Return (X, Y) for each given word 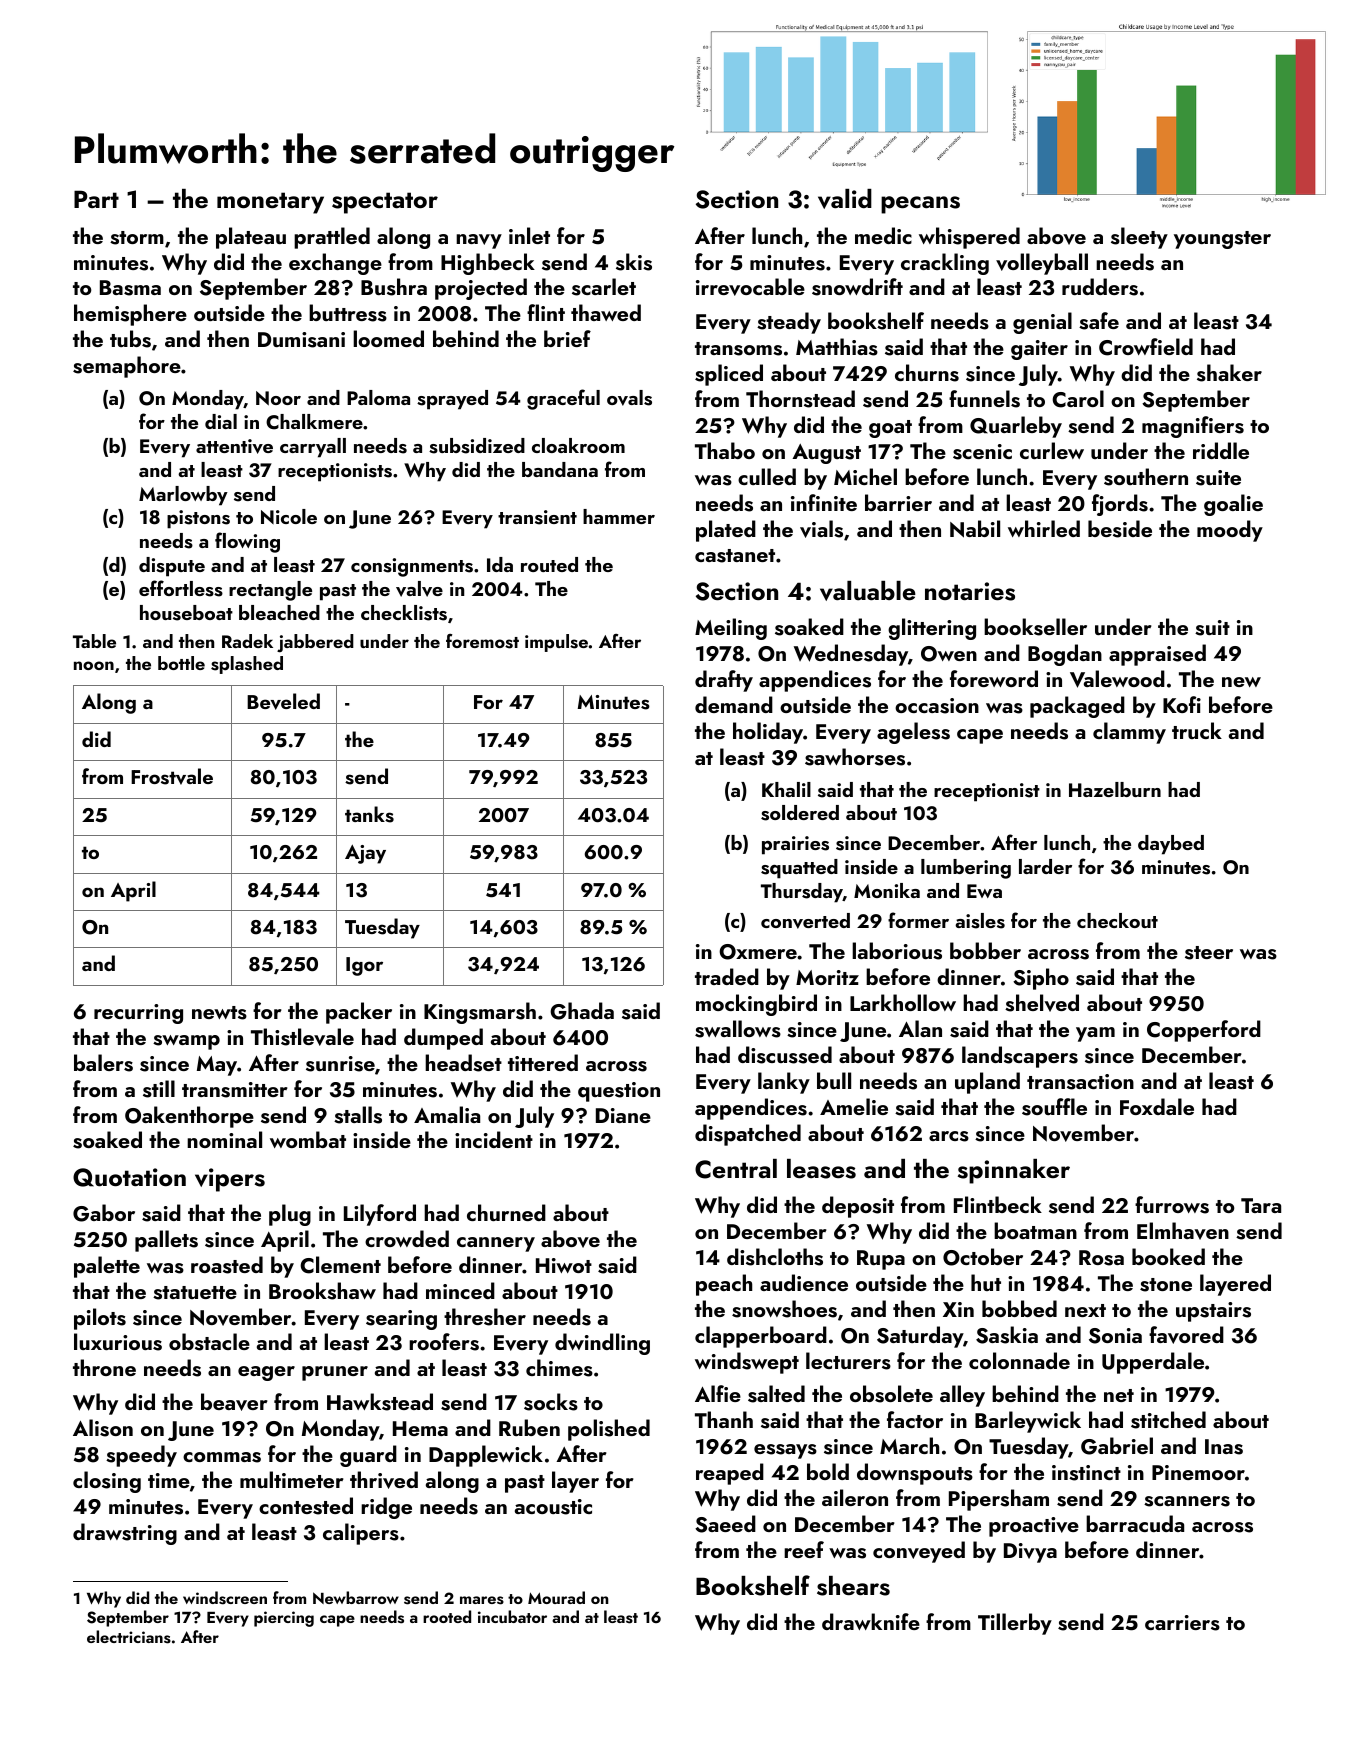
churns (927, 373)
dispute (172, 567)
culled (767, 476)
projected (481, 289)
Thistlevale (302, 1037)
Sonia (1115, 1336)
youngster (1222, 240)
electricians (129, 1637)
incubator (512, 1616)
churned (506, 1212)
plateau (251, 238)
